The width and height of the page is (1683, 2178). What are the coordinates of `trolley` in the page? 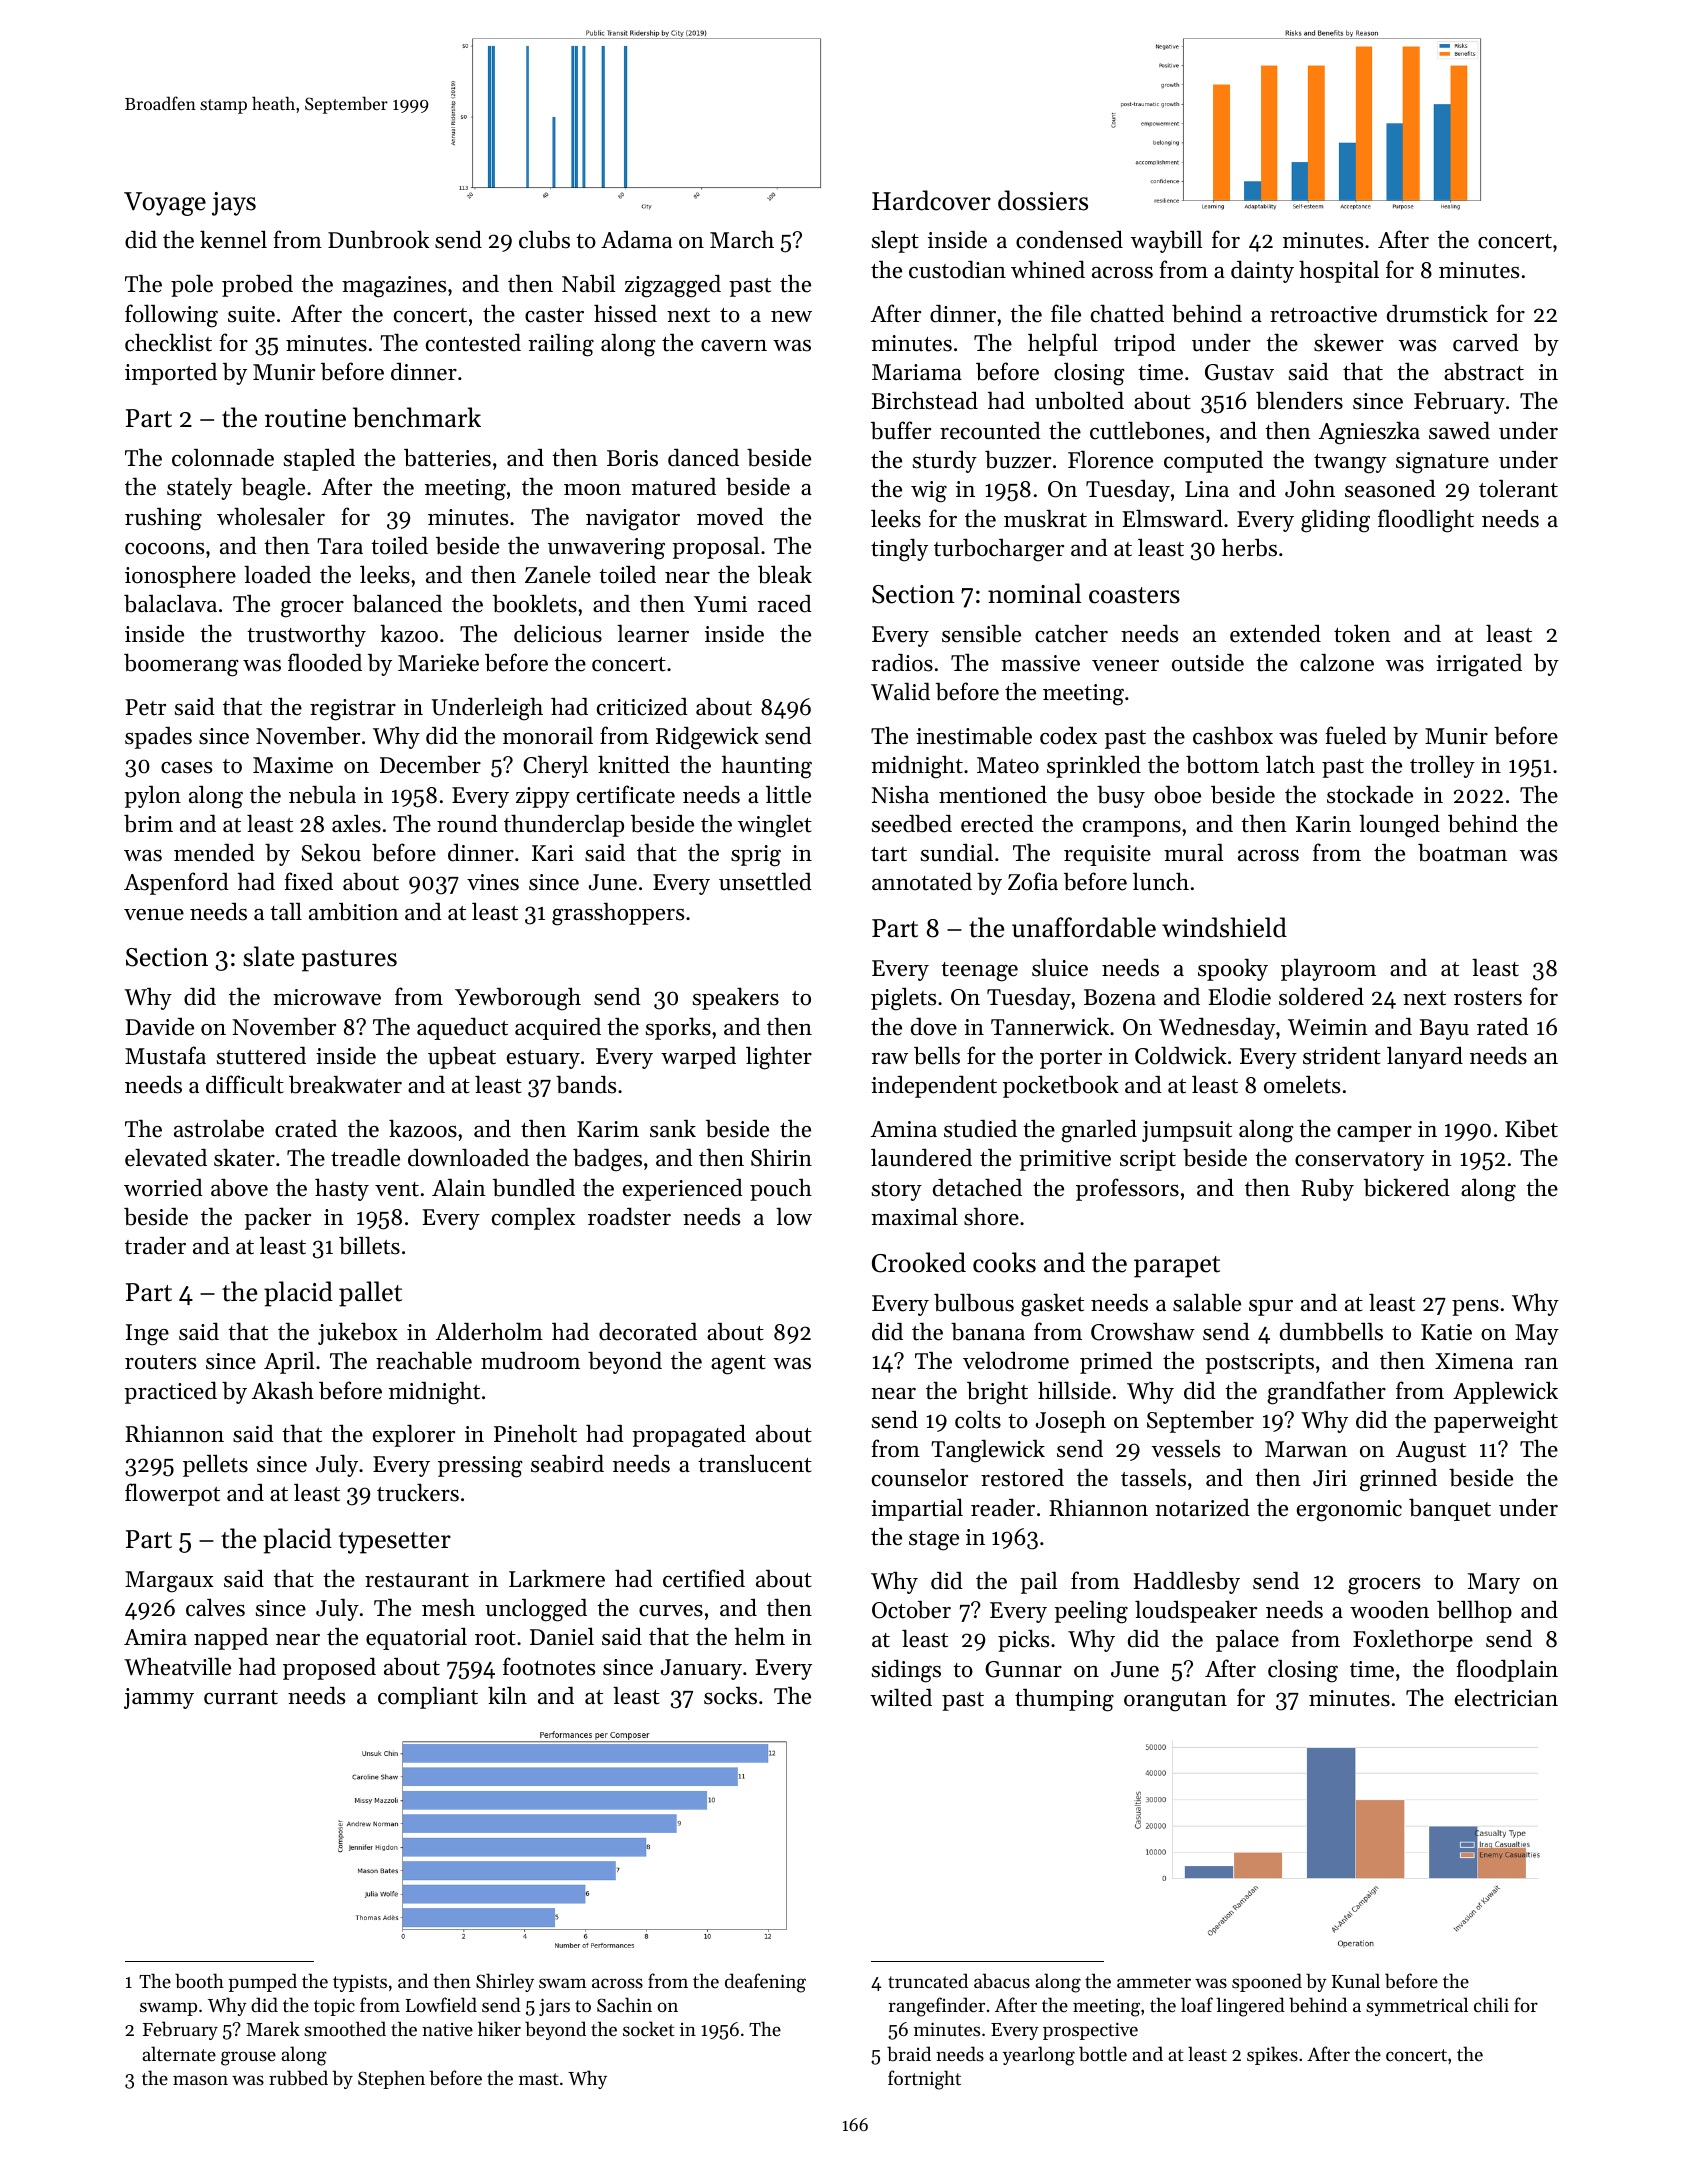 It's located at (1442, 766).
